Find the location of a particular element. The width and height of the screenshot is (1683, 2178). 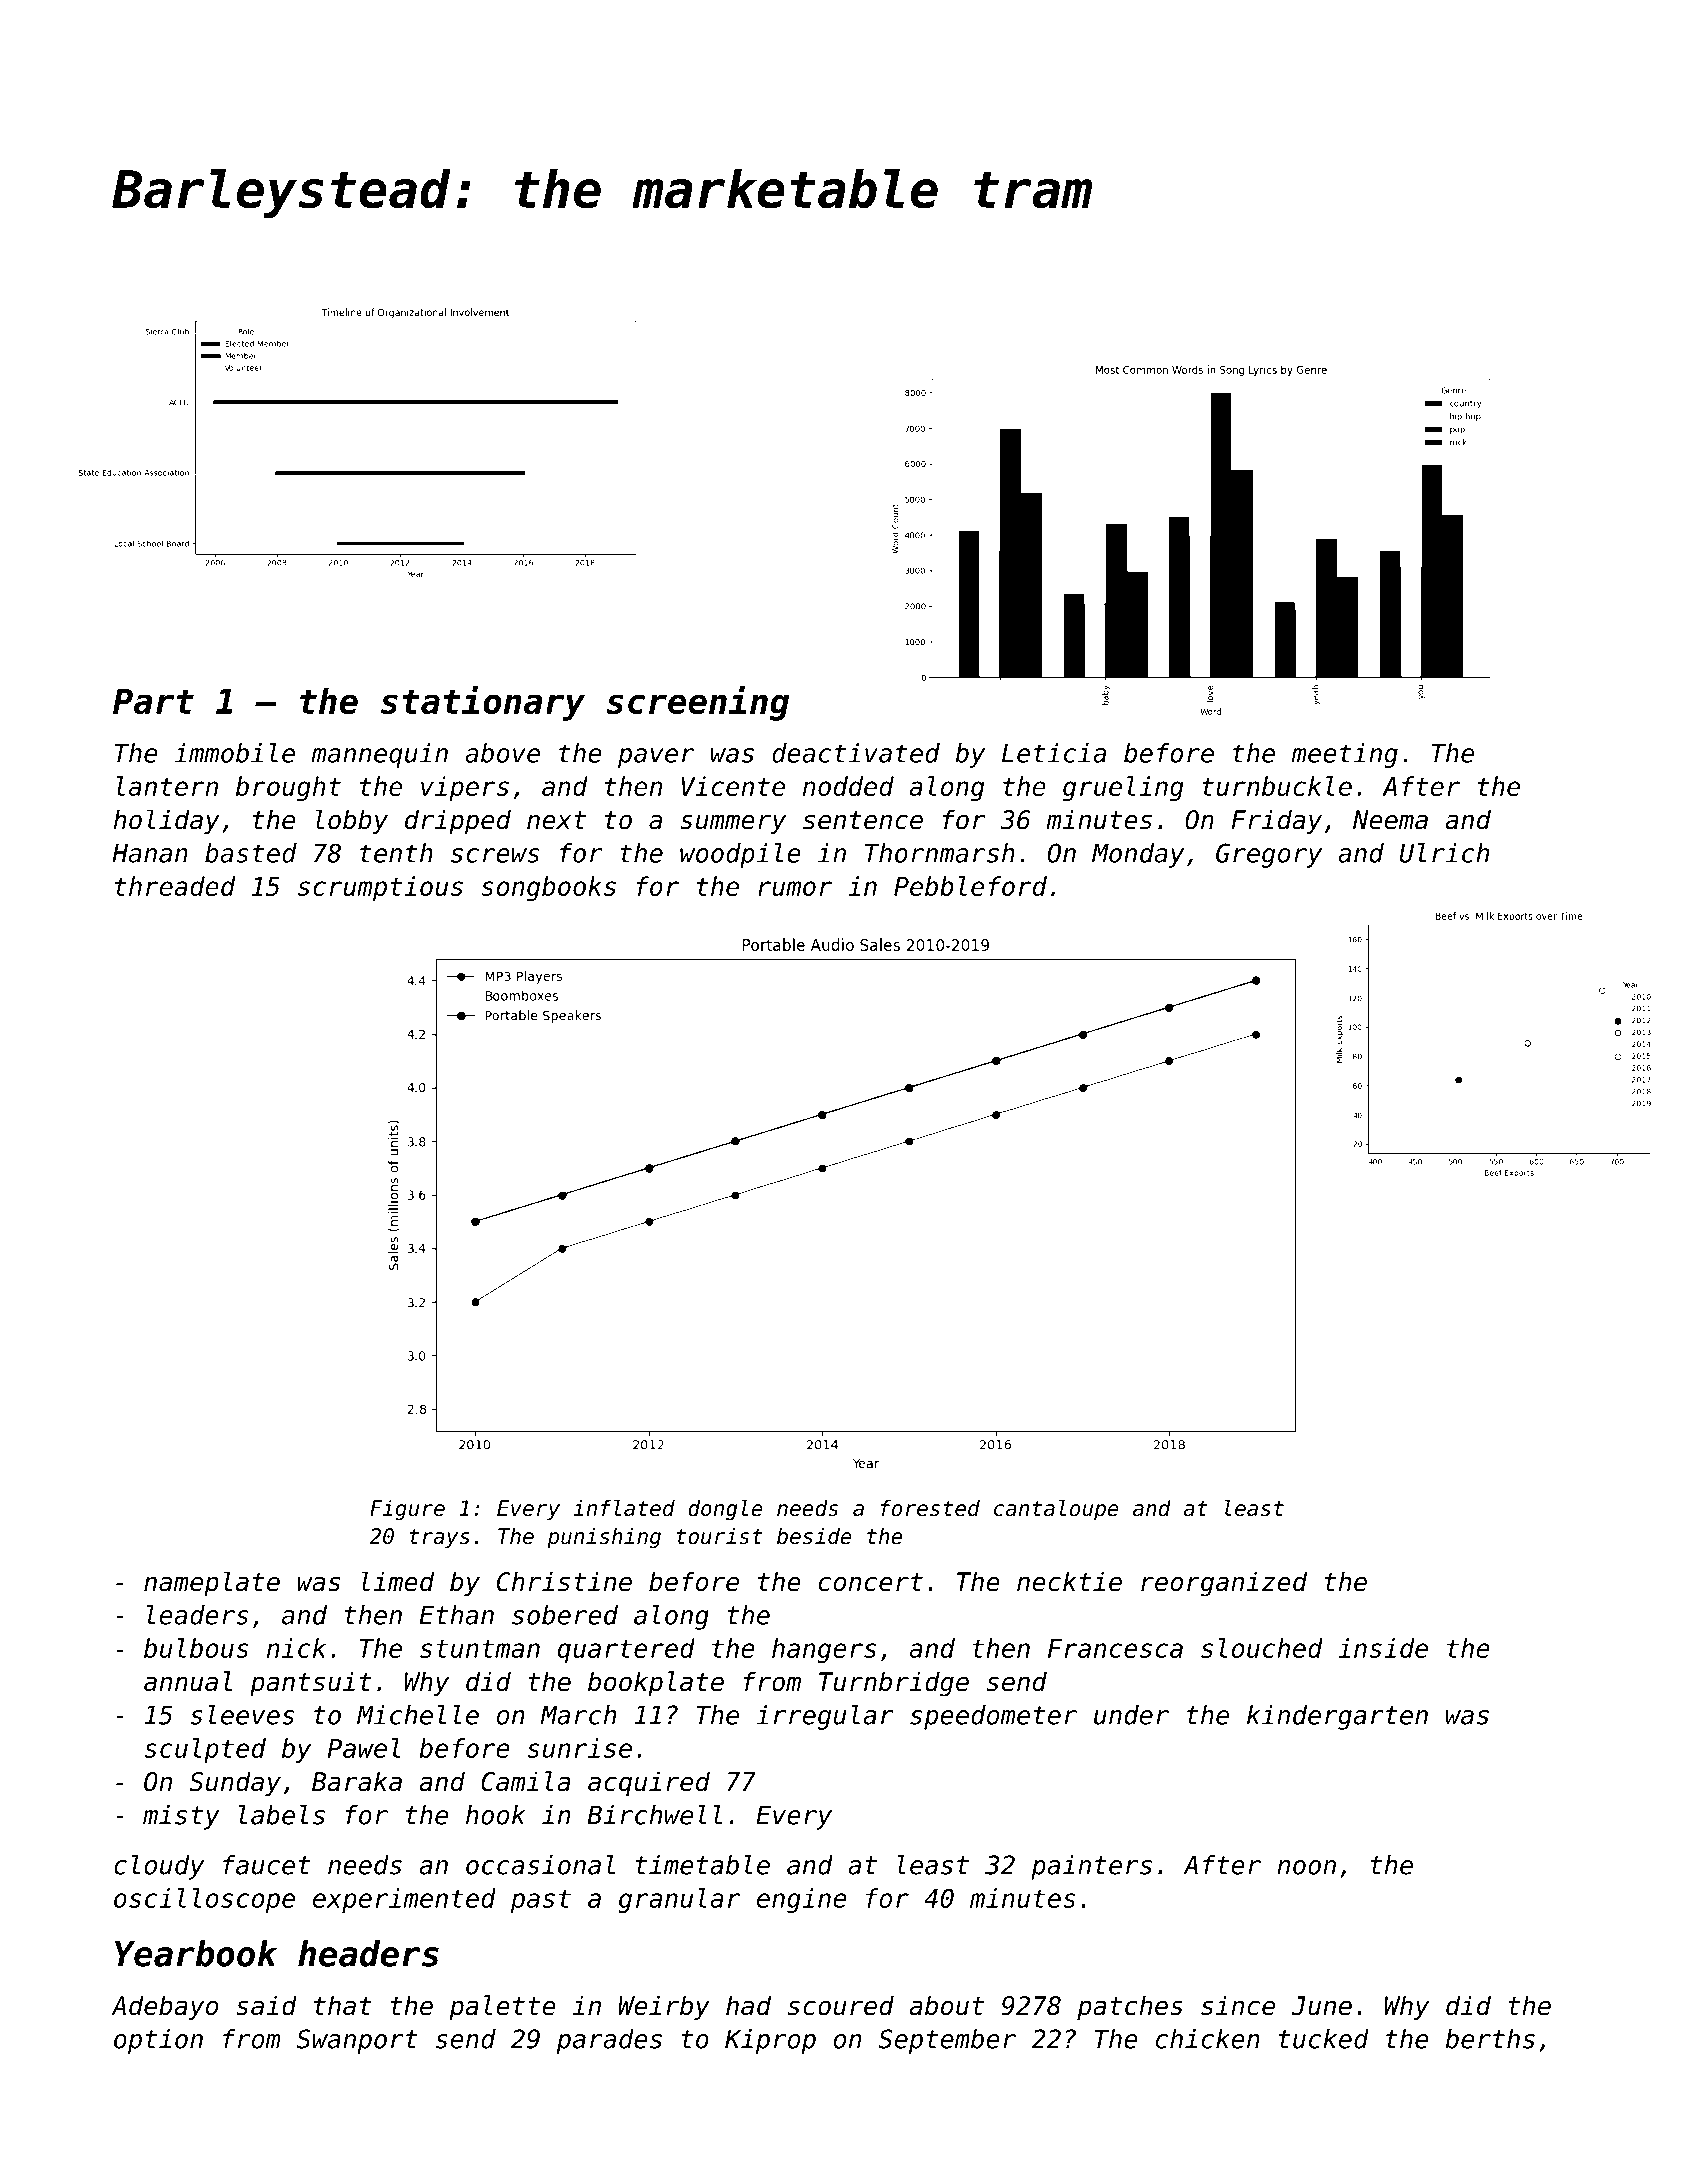

Ulrich is located at coordinates (1444, 853).
